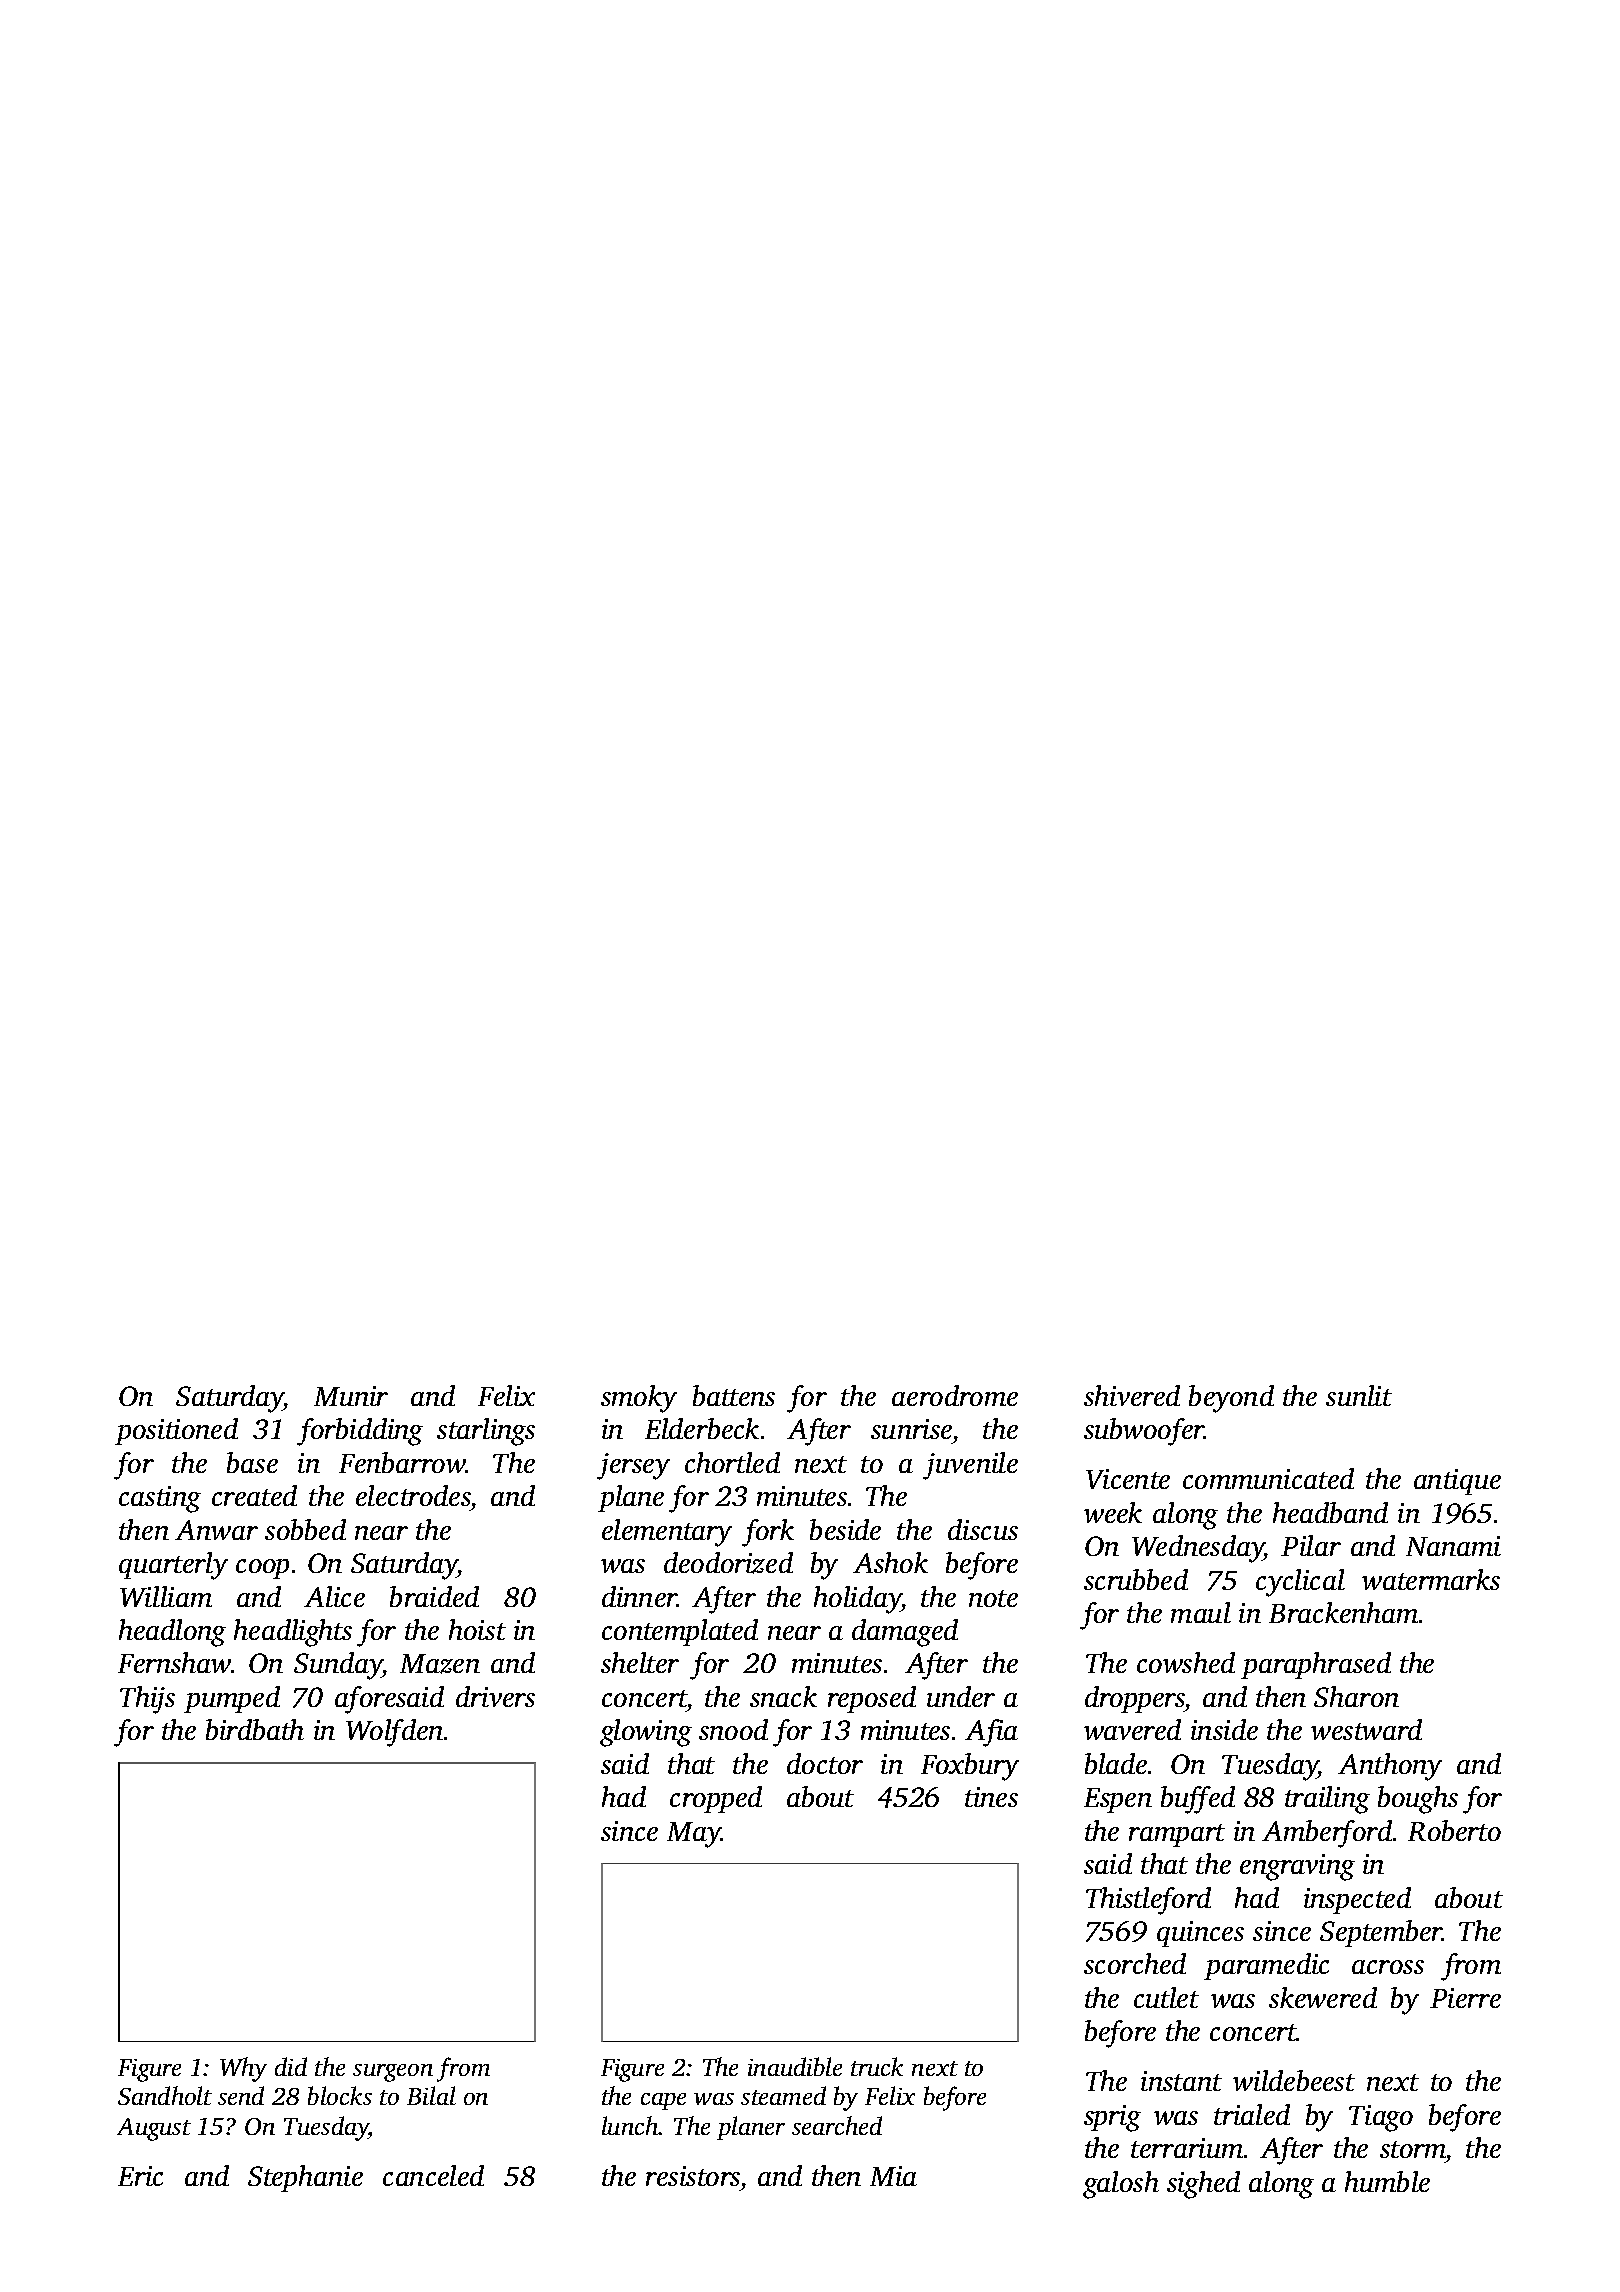  Describe the element at coordinates (1359, 1395) in the screenshot. I see `sunlit` at that location.
